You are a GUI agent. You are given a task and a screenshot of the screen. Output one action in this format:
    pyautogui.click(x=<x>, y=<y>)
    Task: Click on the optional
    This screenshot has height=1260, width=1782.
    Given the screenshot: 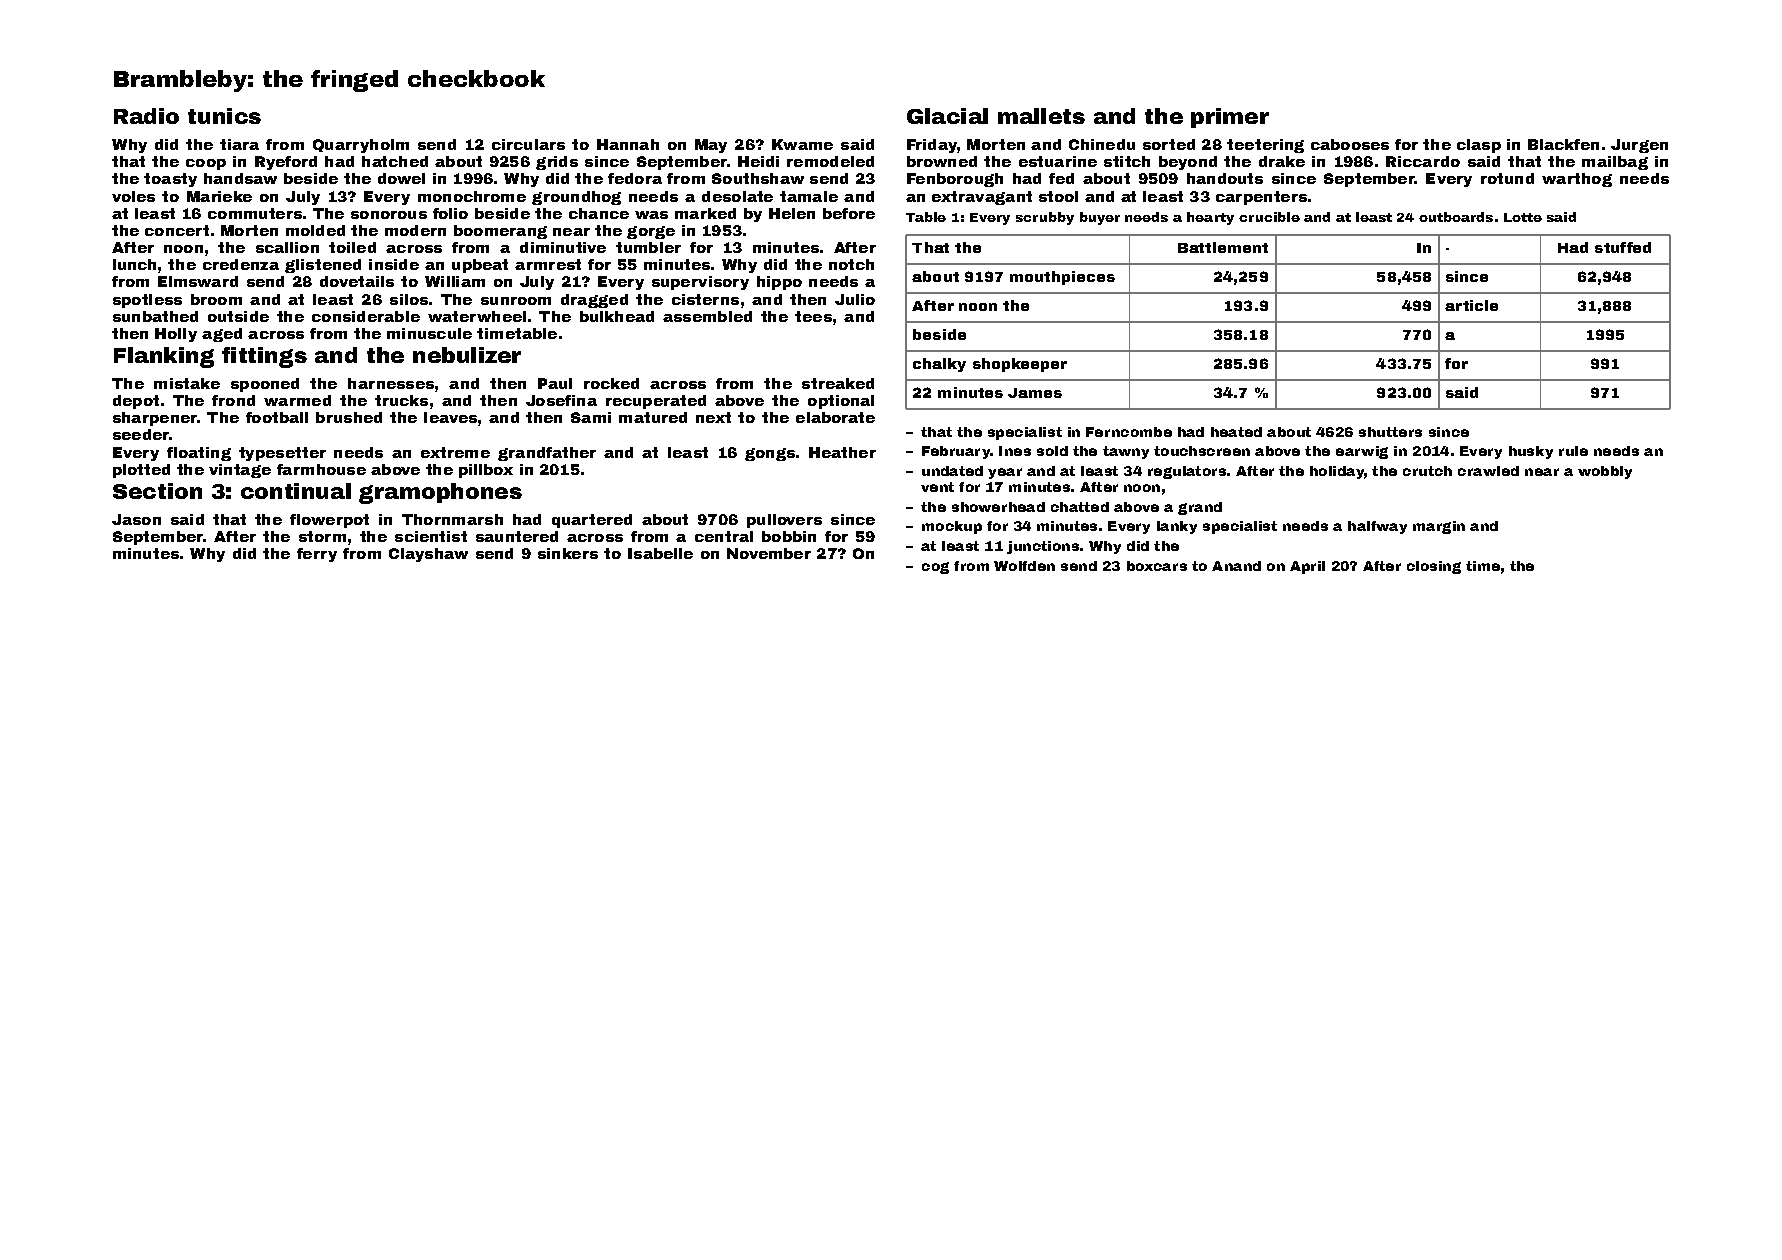 What is the action you would take?
    pyautogui.click(x=841, y=402)
